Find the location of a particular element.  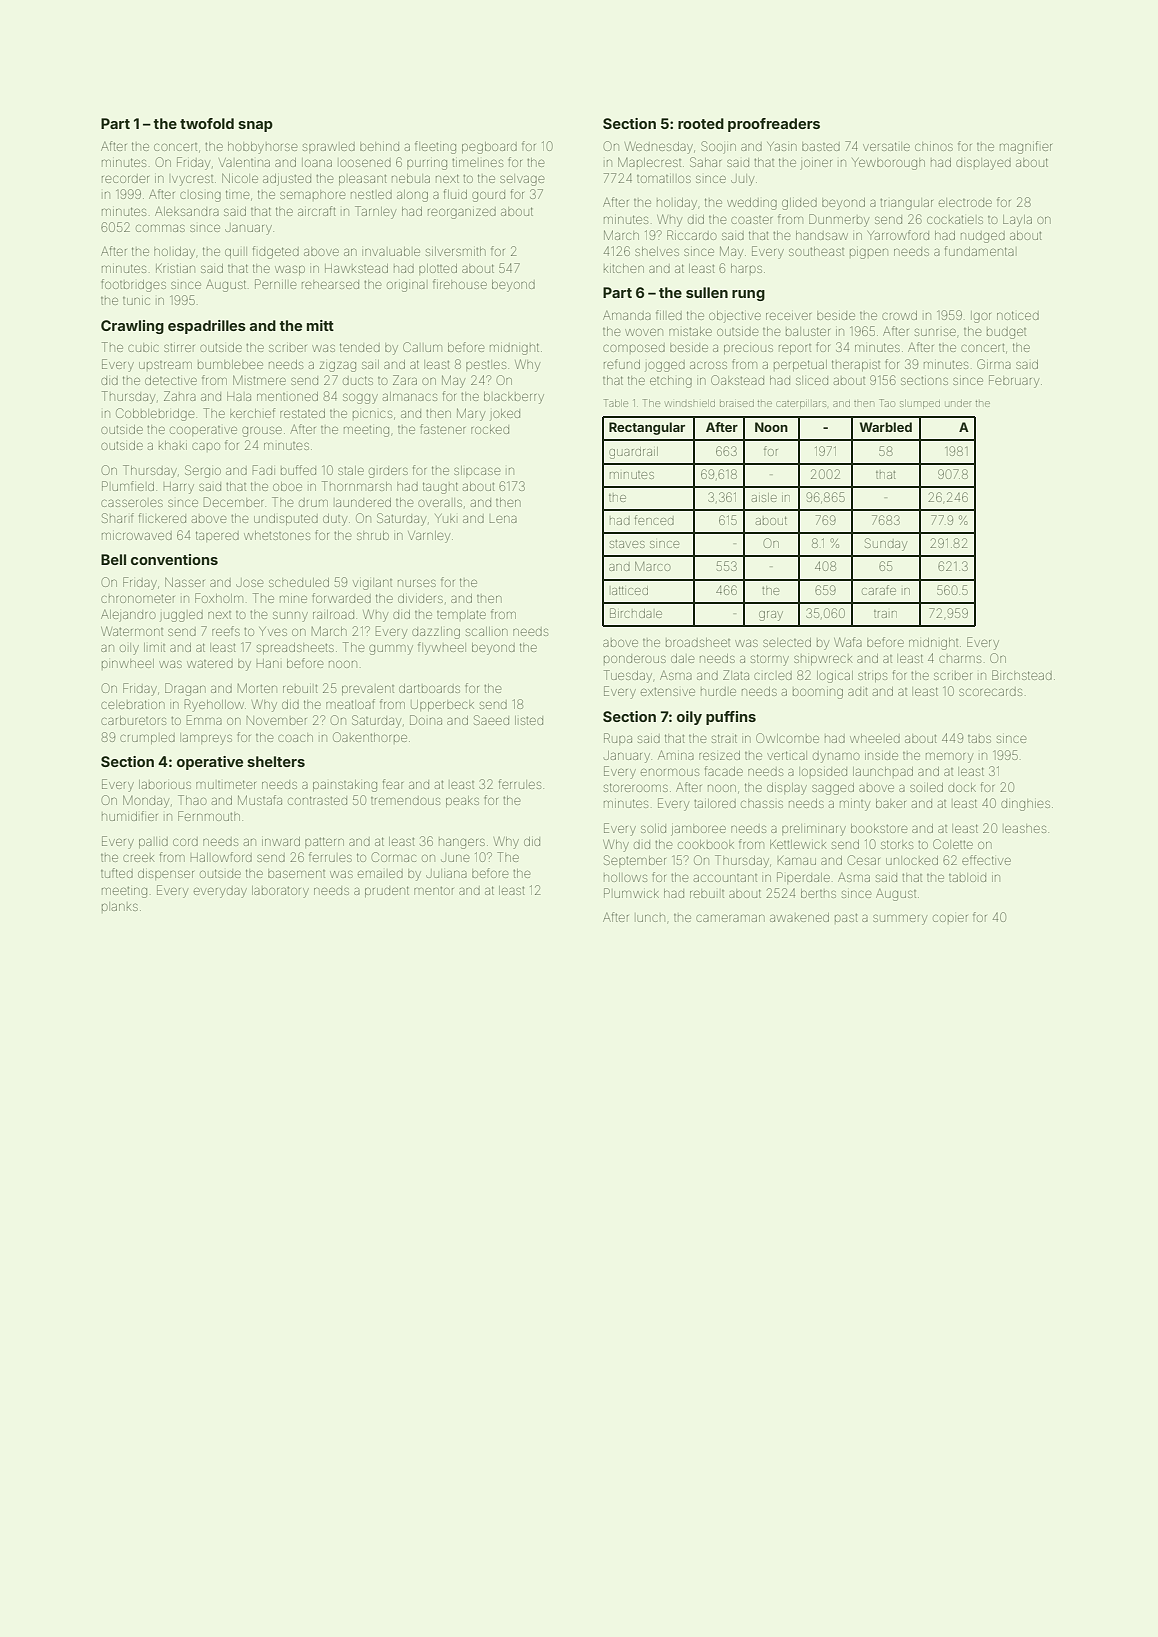

stale is located at coordinates (351, 470).
